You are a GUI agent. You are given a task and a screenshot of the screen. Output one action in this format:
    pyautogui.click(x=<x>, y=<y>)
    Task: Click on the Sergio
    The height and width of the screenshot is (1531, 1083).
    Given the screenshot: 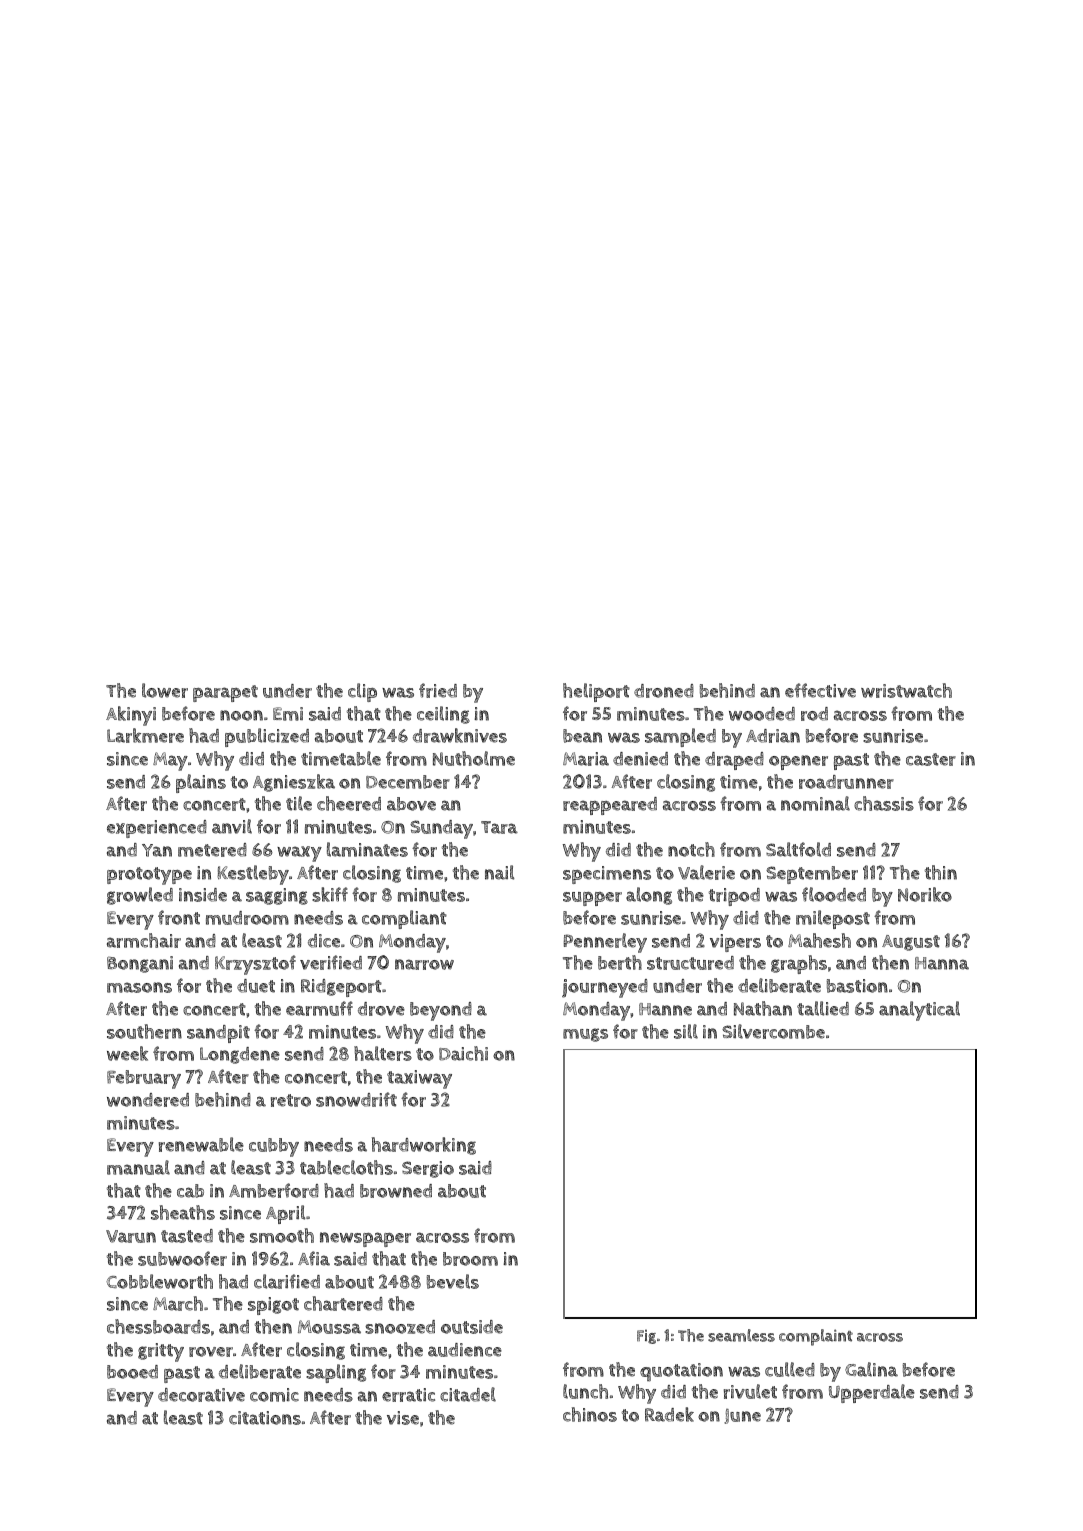 What is the action you would take?
    pyautogui.click(x=428, y=1169)
